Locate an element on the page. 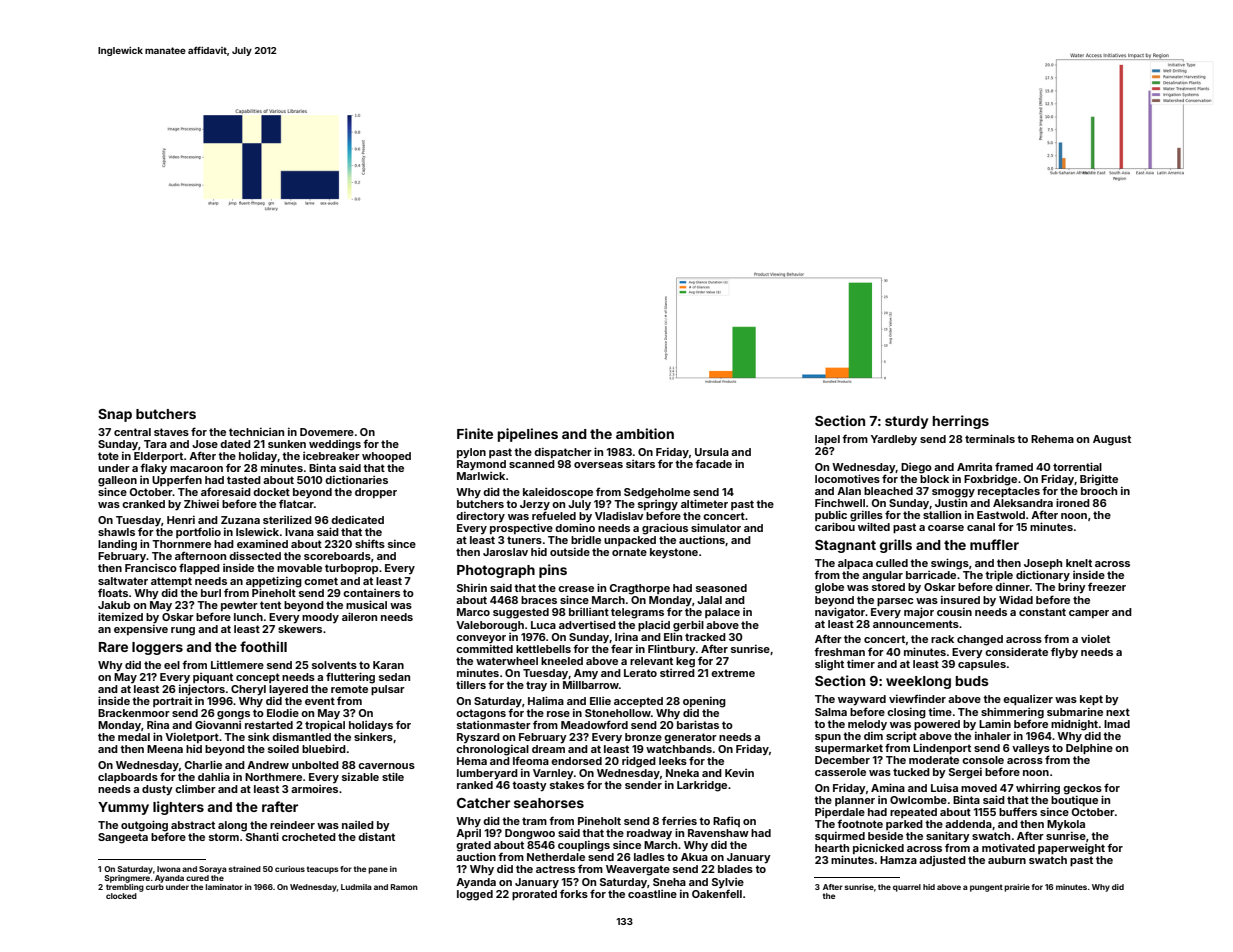 Image resolution: width=1233 pixels, height=952 pixels. sturdy is located at coordinates (906, 422).
